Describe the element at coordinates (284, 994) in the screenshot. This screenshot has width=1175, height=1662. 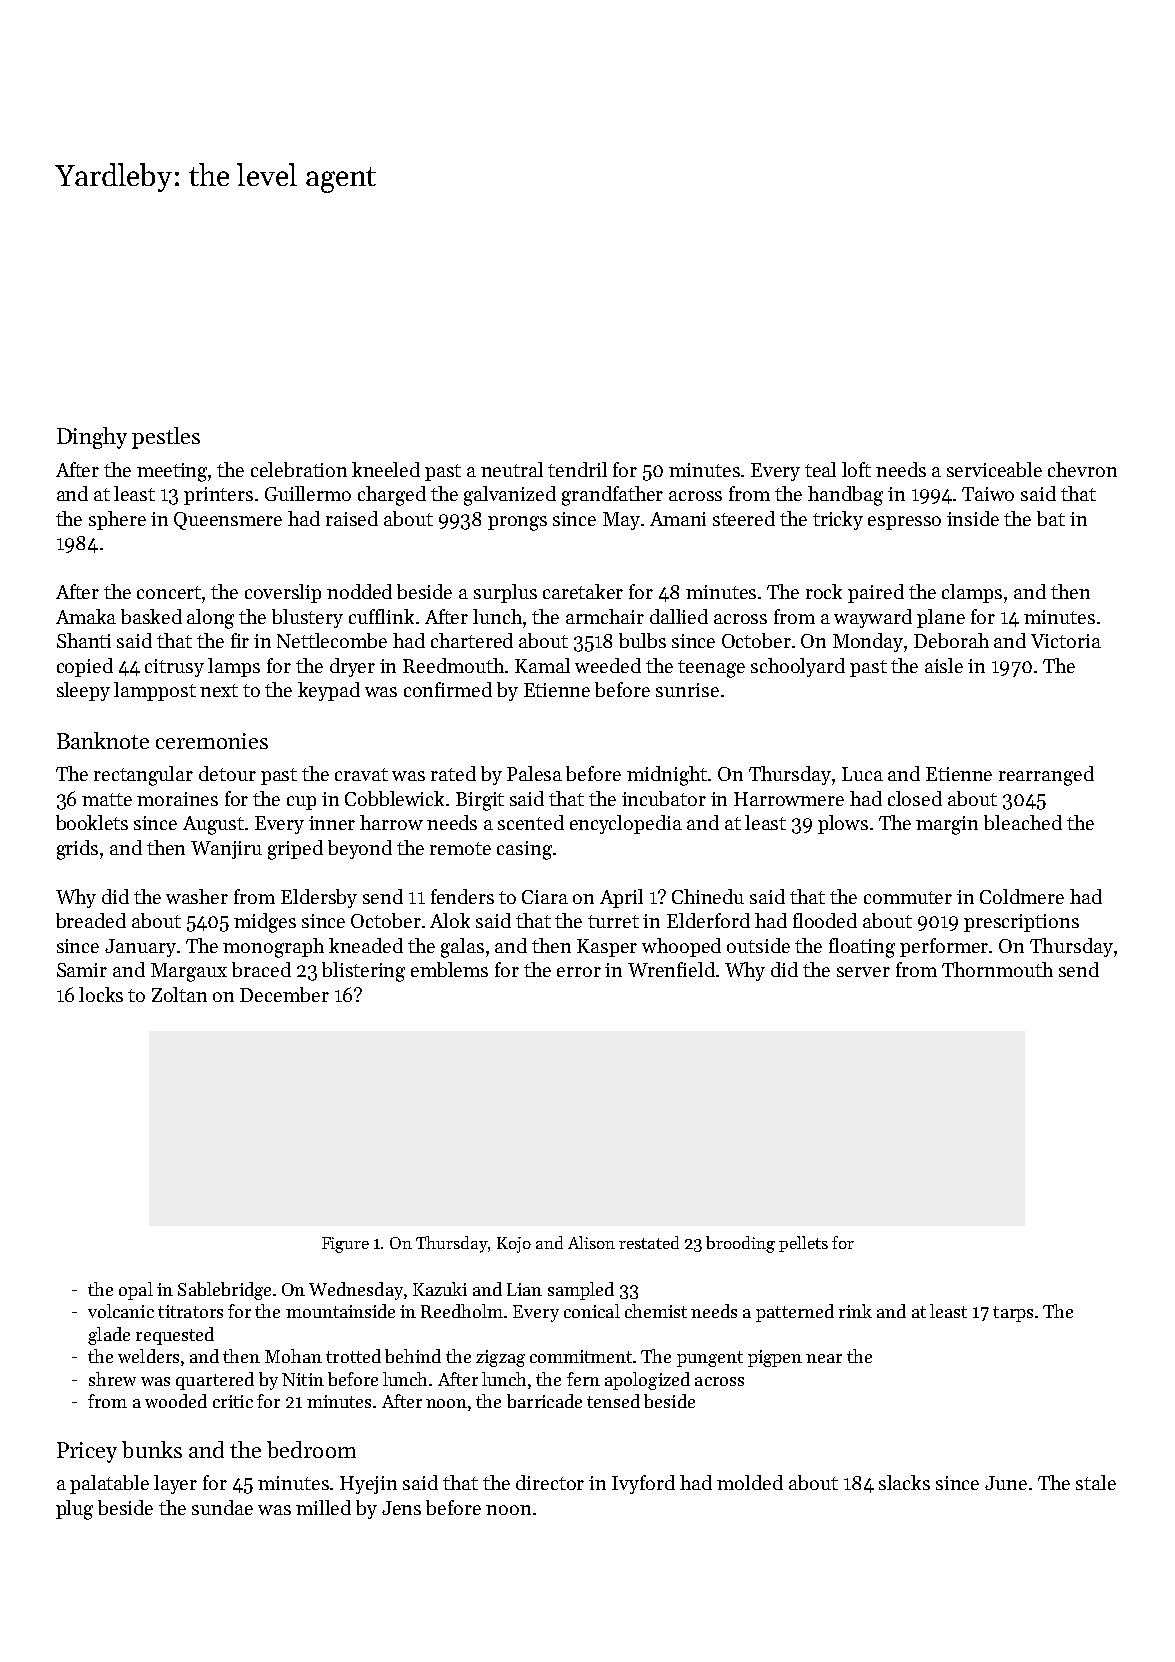
I see `December` at that location.
